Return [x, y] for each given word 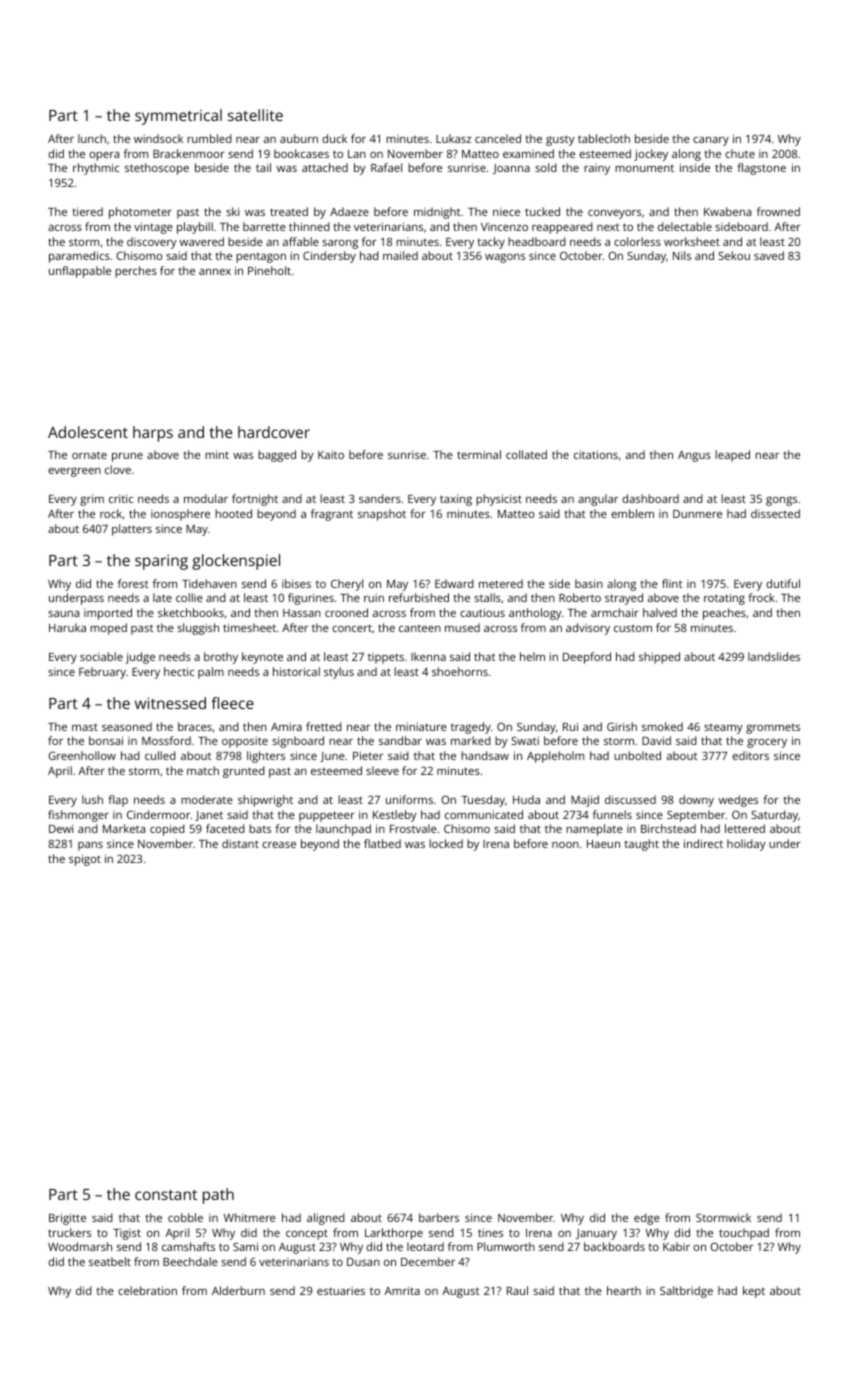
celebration [147, 1290]
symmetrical [178, 117]
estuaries [341, 1291]
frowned [778, 211]
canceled [498, 138]
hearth [624, 1290]
